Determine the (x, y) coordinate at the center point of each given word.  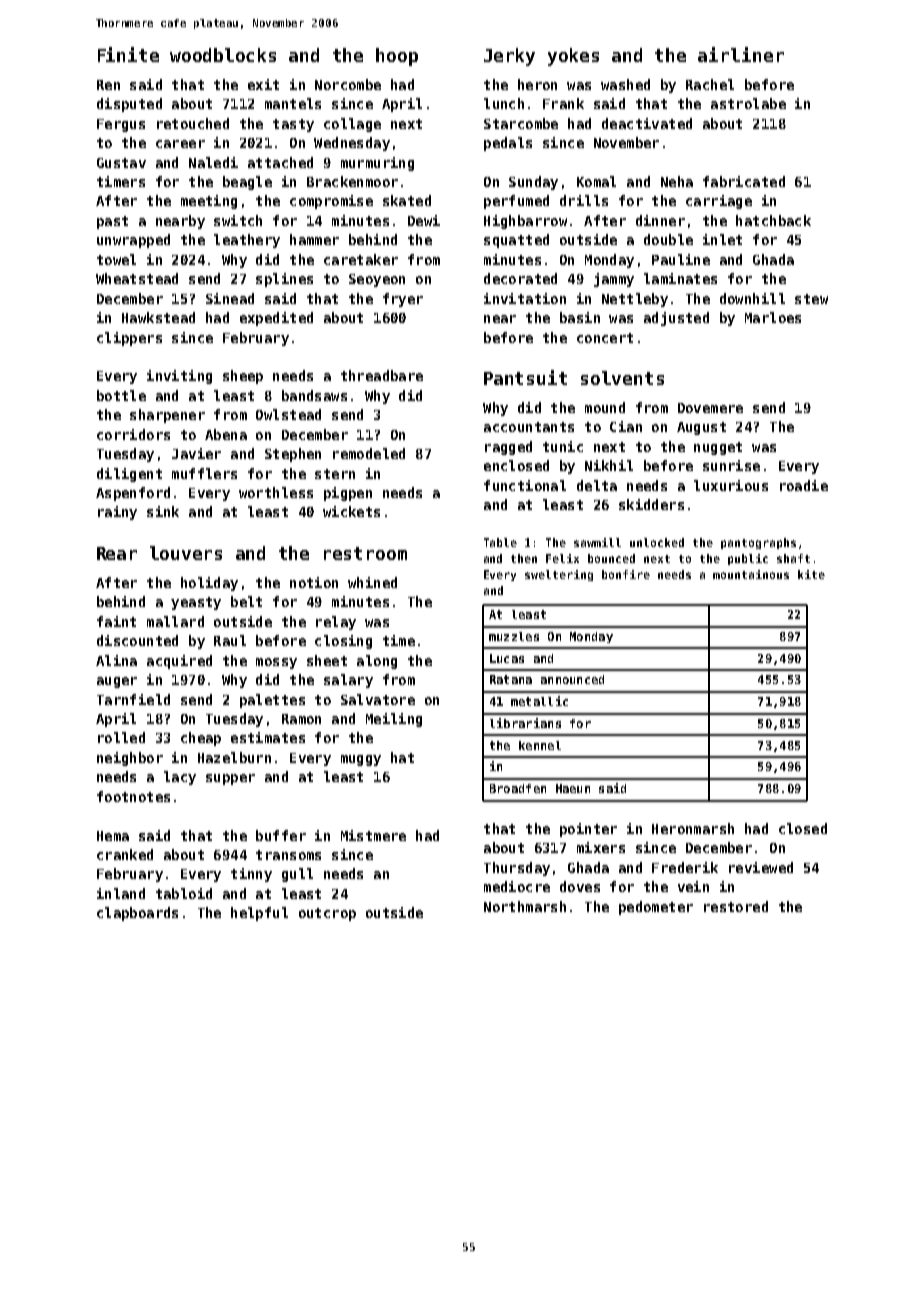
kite (811, 574)
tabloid (184, 893)
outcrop (327, 914)
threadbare (382, 375)
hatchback (773, 220)
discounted (137, 640)
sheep (243, 377)
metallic (539, 701)
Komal (596, 181)
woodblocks (223, 55)
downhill (752, 298)
